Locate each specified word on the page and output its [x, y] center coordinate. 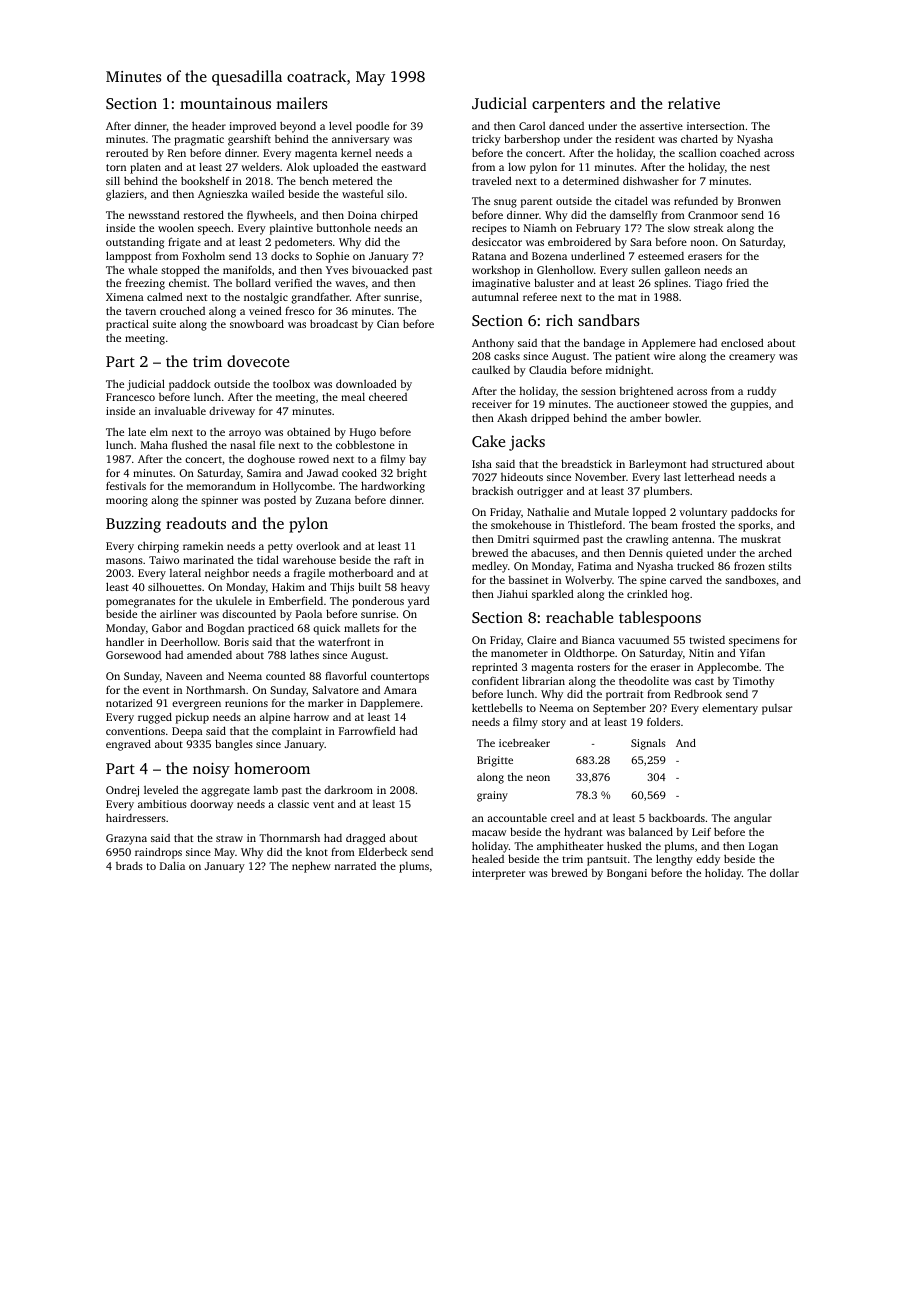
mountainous [225, 103]
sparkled [553, 595]
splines [671, 284]
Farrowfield [367, 730]
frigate [184, 243]
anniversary [361, 140]
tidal [268, 559]
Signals [648, 744]
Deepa [187, 732]
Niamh [540, 228]
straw [229, 838]
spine [653, 581]
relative [694, 103]
